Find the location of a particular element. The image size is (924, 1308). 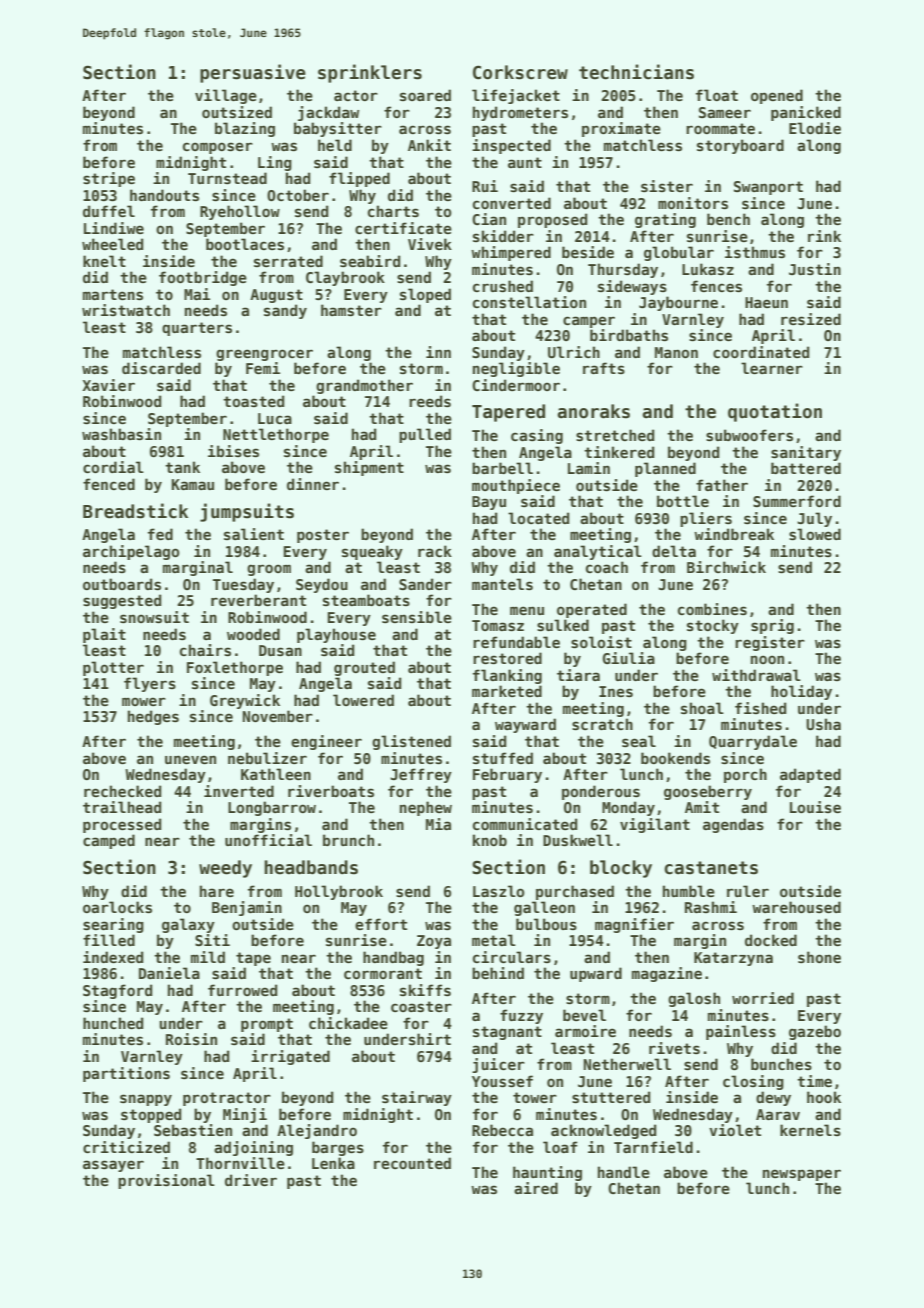

whimpered is located at coordinates (511, 253).
